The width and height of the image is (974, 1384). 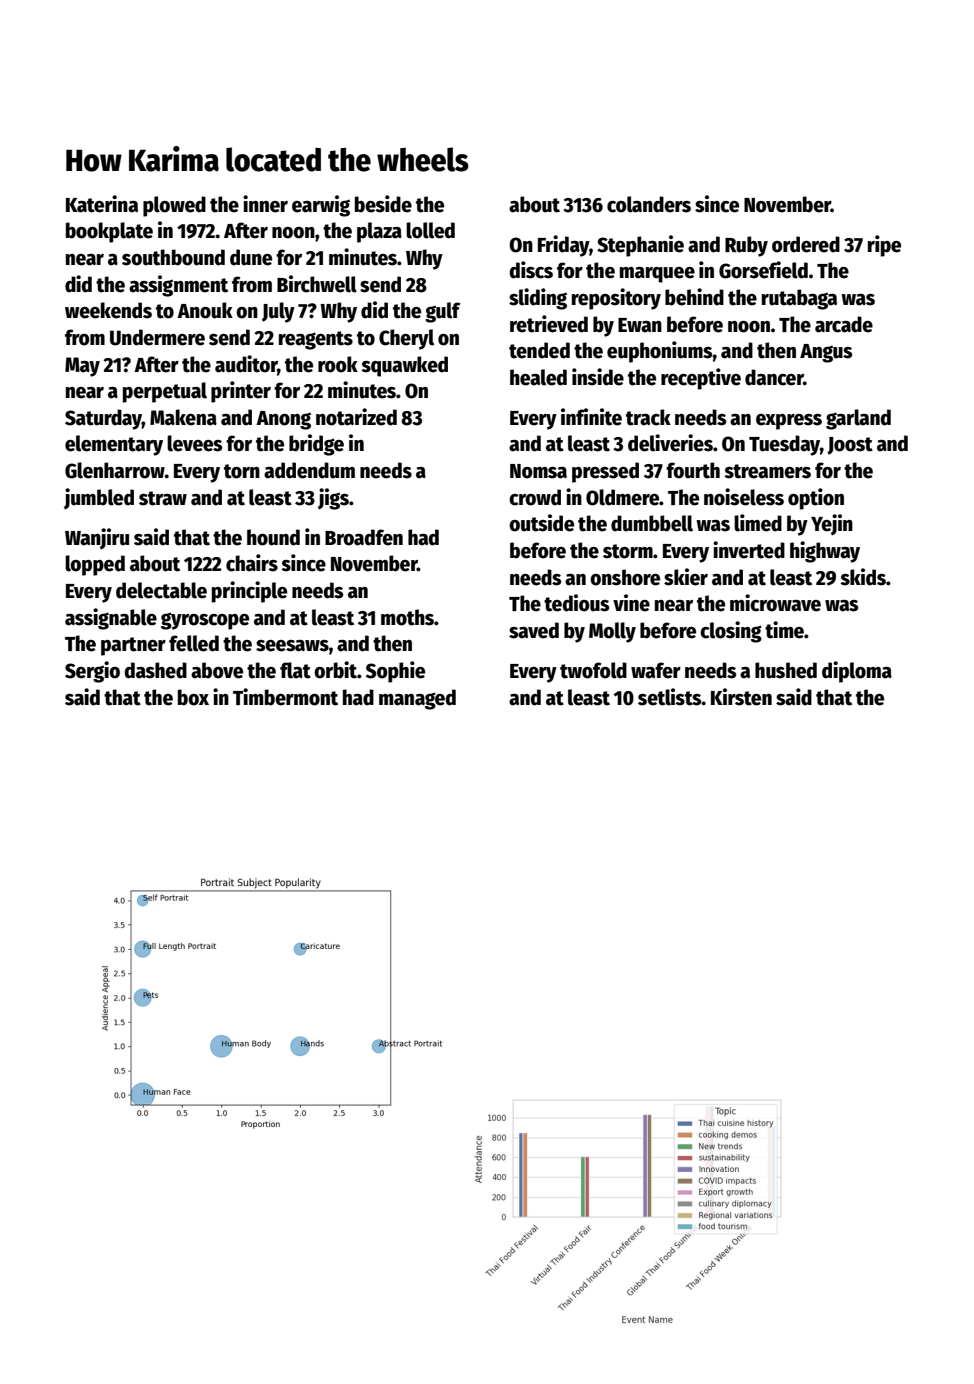 What do you see at coordinates (649, 204) in the image?
I see `colanders` at bounding box center [649, 204].
